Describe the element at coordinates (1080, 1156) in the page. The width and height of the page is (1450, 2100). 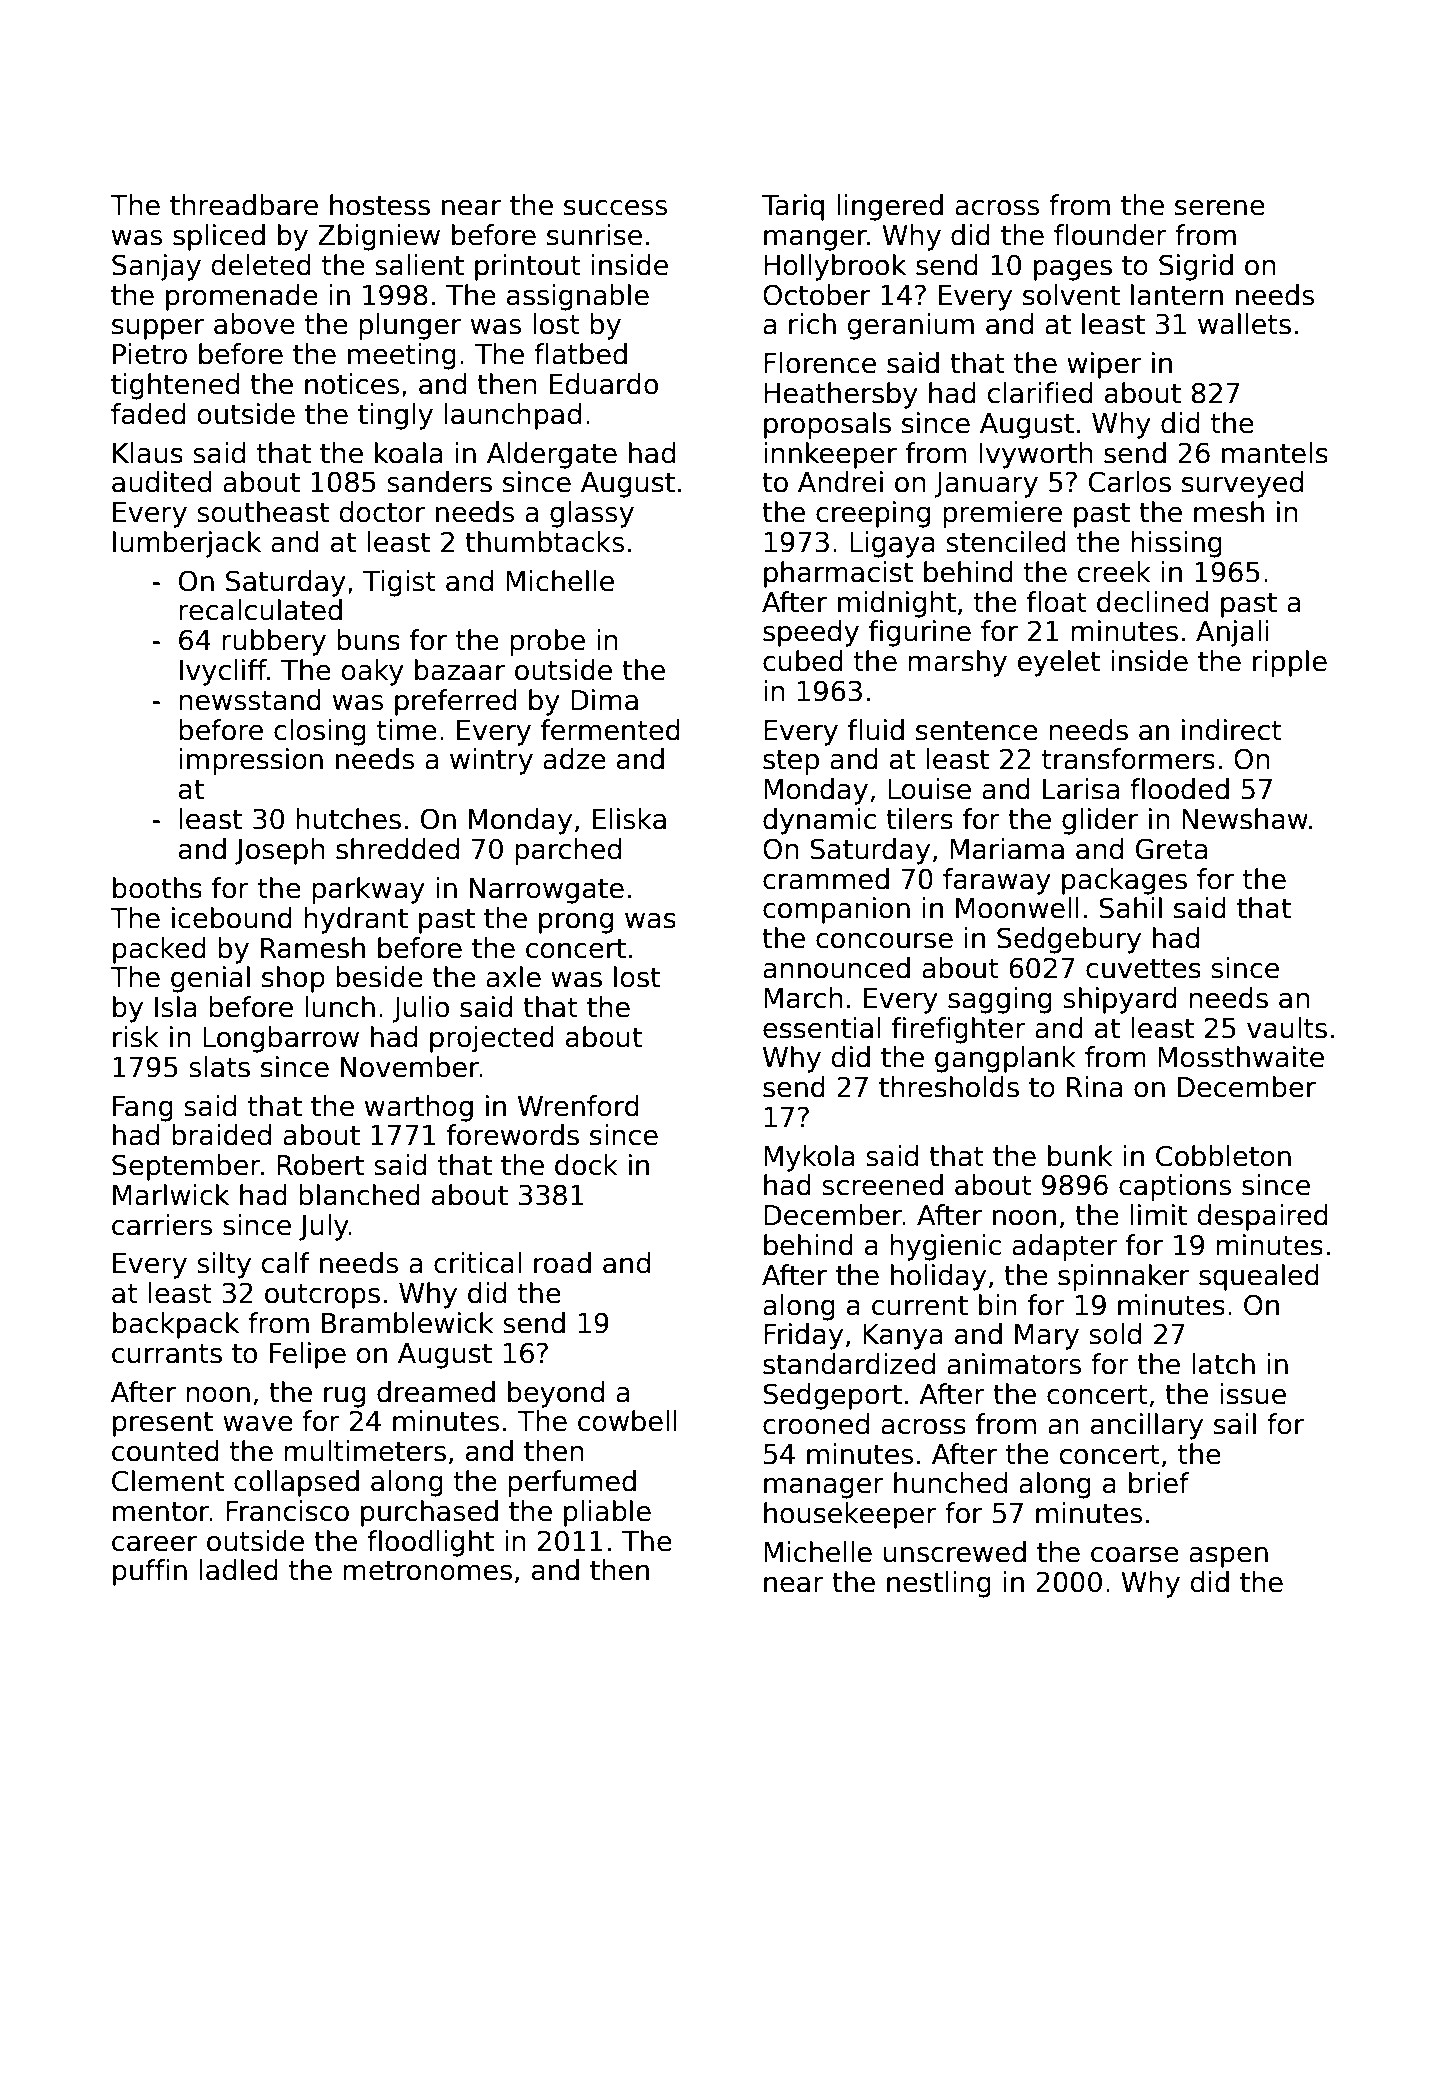
I see `bunk` at that location.
